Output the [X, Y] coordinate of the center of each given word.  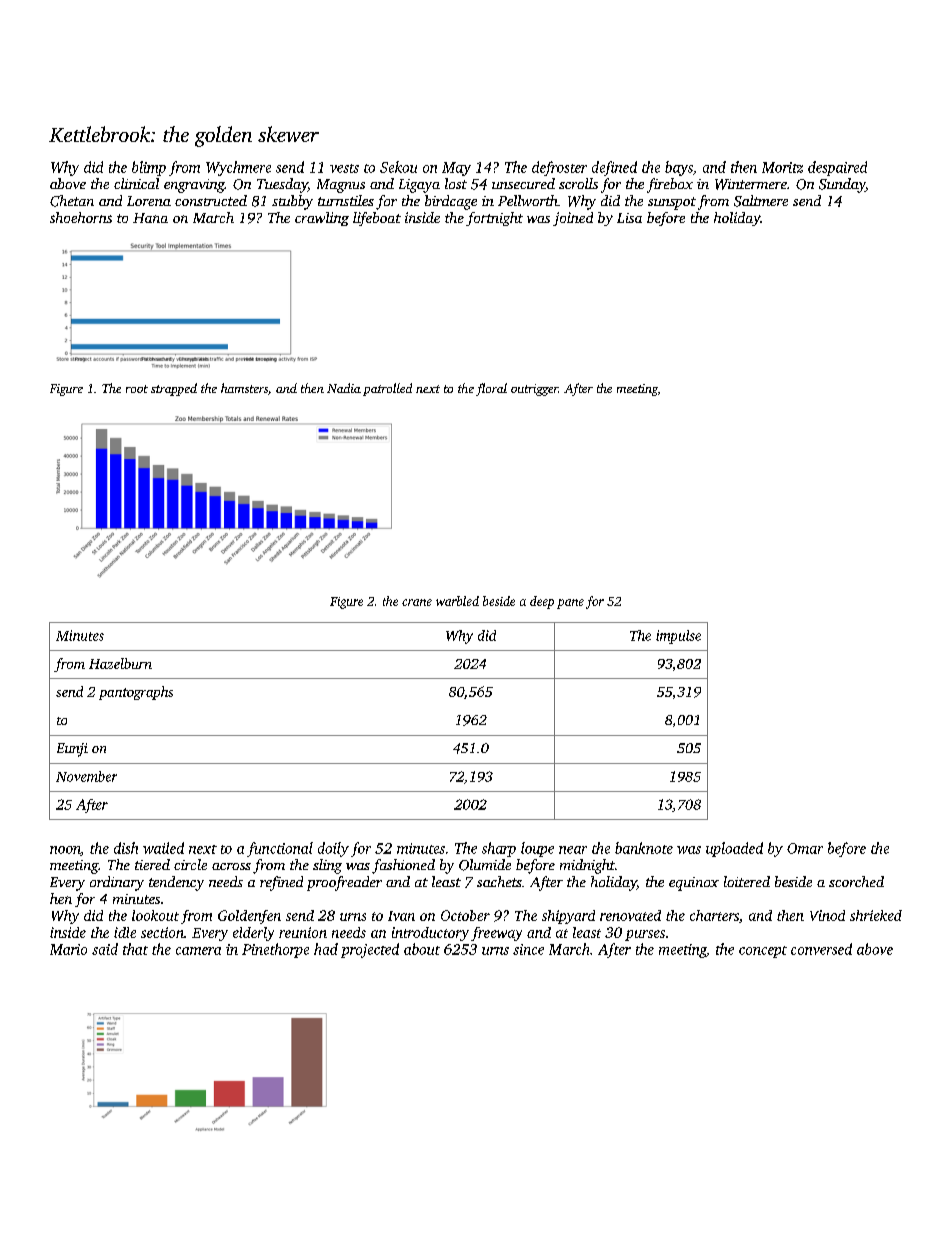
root [137, 389]
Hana [150, 218]
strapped [174, 389]
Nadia [344, 388]
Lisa [629, 218]
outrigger [534, 390]
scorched [856, 881]
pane [570, 604]
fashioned [403, 866]
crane [417, 602]
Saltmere [761, 201]
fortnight [494, 219]
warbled [457, 601]
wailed [163, 848]
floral [491, 389]
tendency [176, 883]
